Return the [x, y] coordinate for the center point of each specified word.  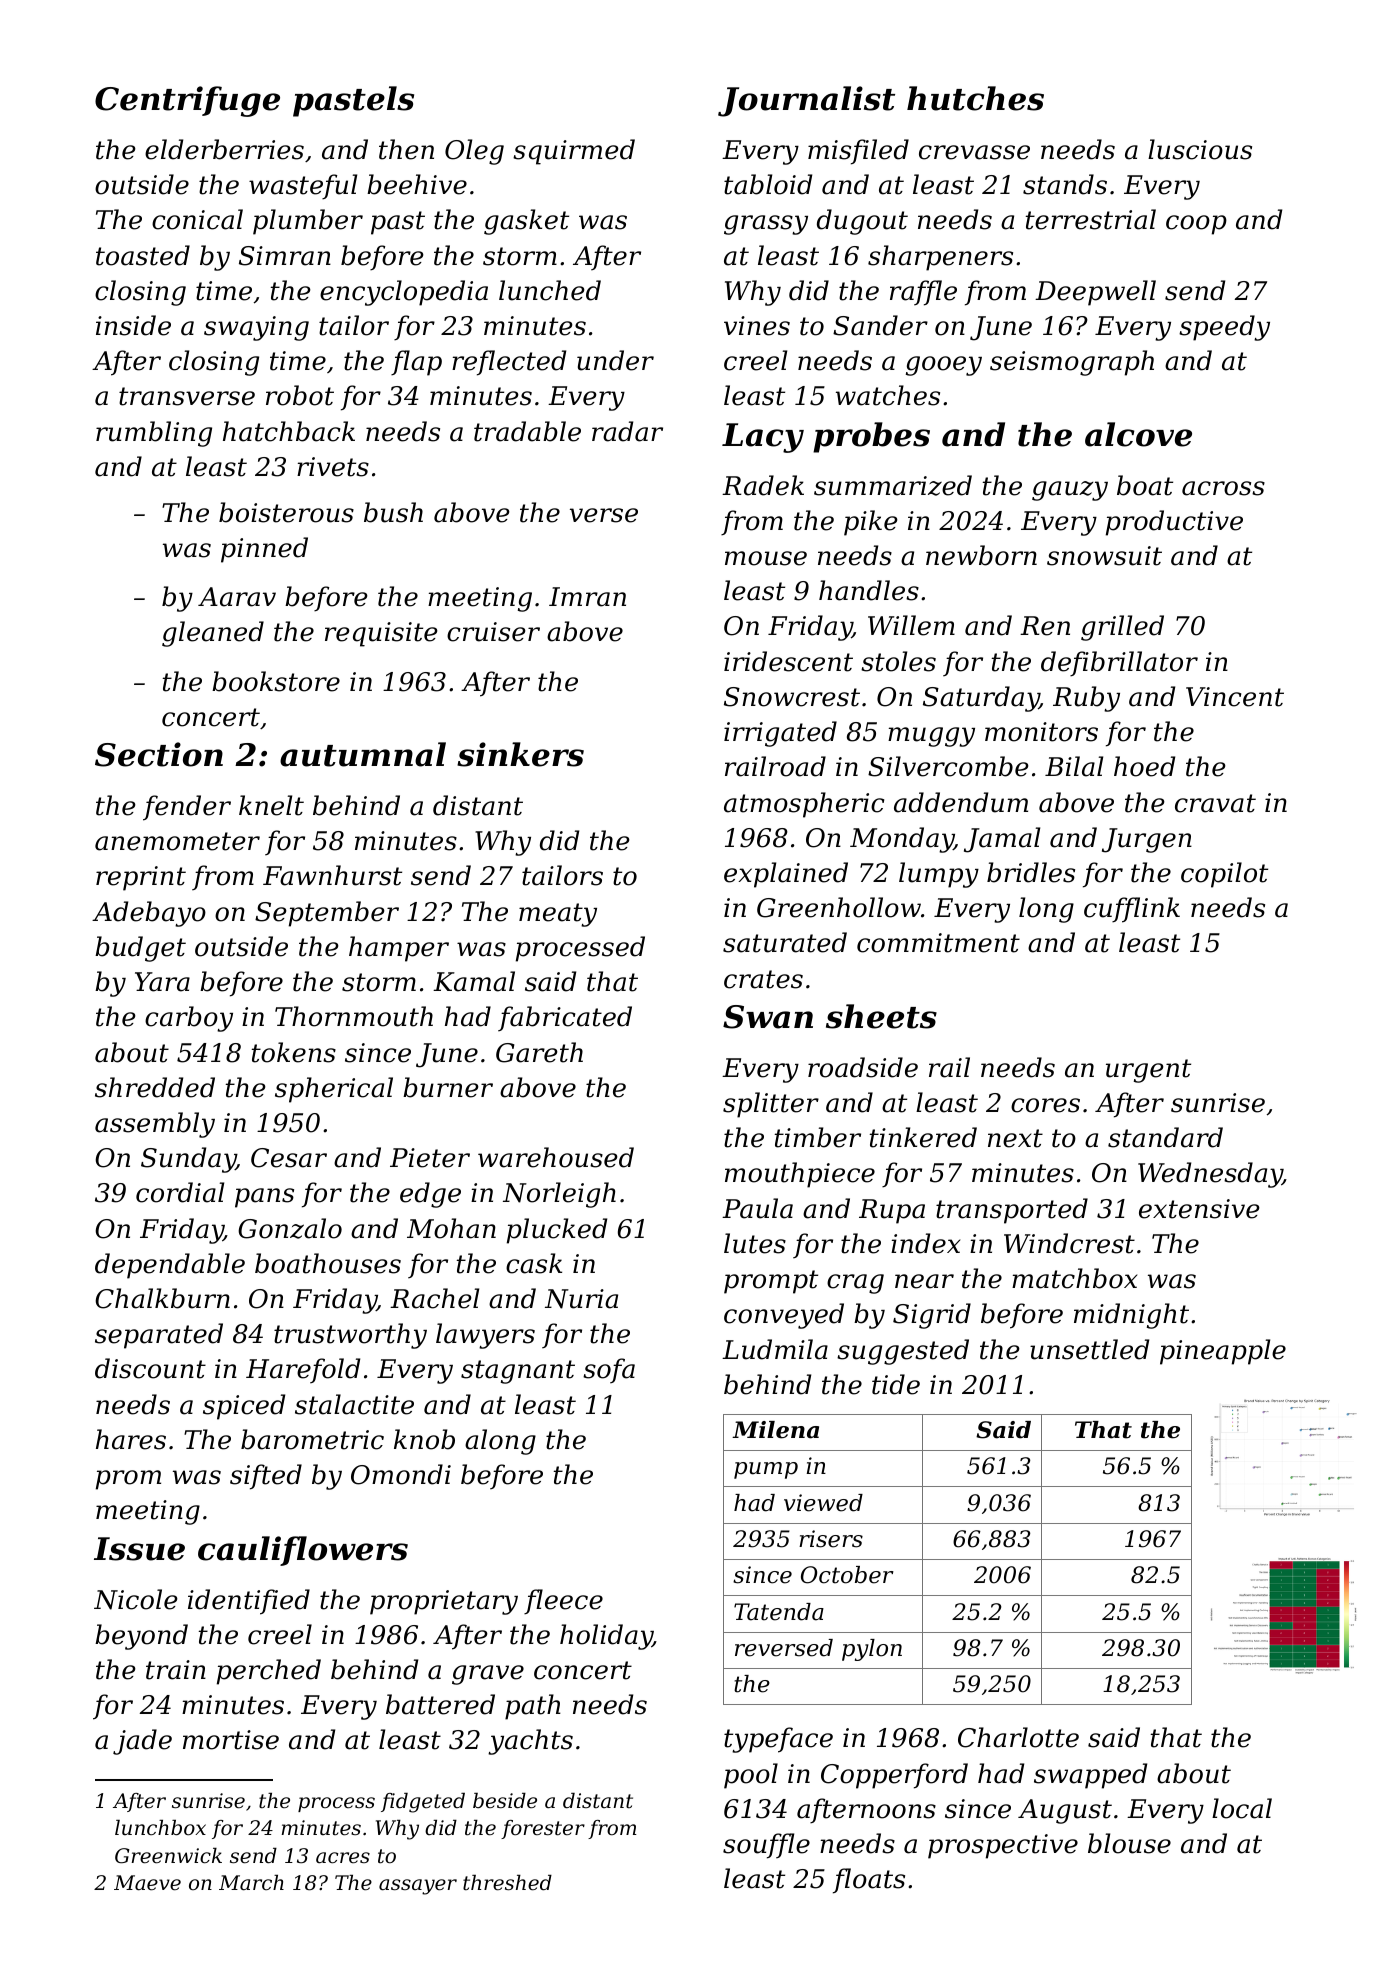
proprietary [444, 1602]
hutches [975, 98]
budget [140, 949]
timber [818, 1137]
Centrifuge [187, 101]
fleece [563, 1602]
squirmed [574, 152]
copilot [1224, 875]
